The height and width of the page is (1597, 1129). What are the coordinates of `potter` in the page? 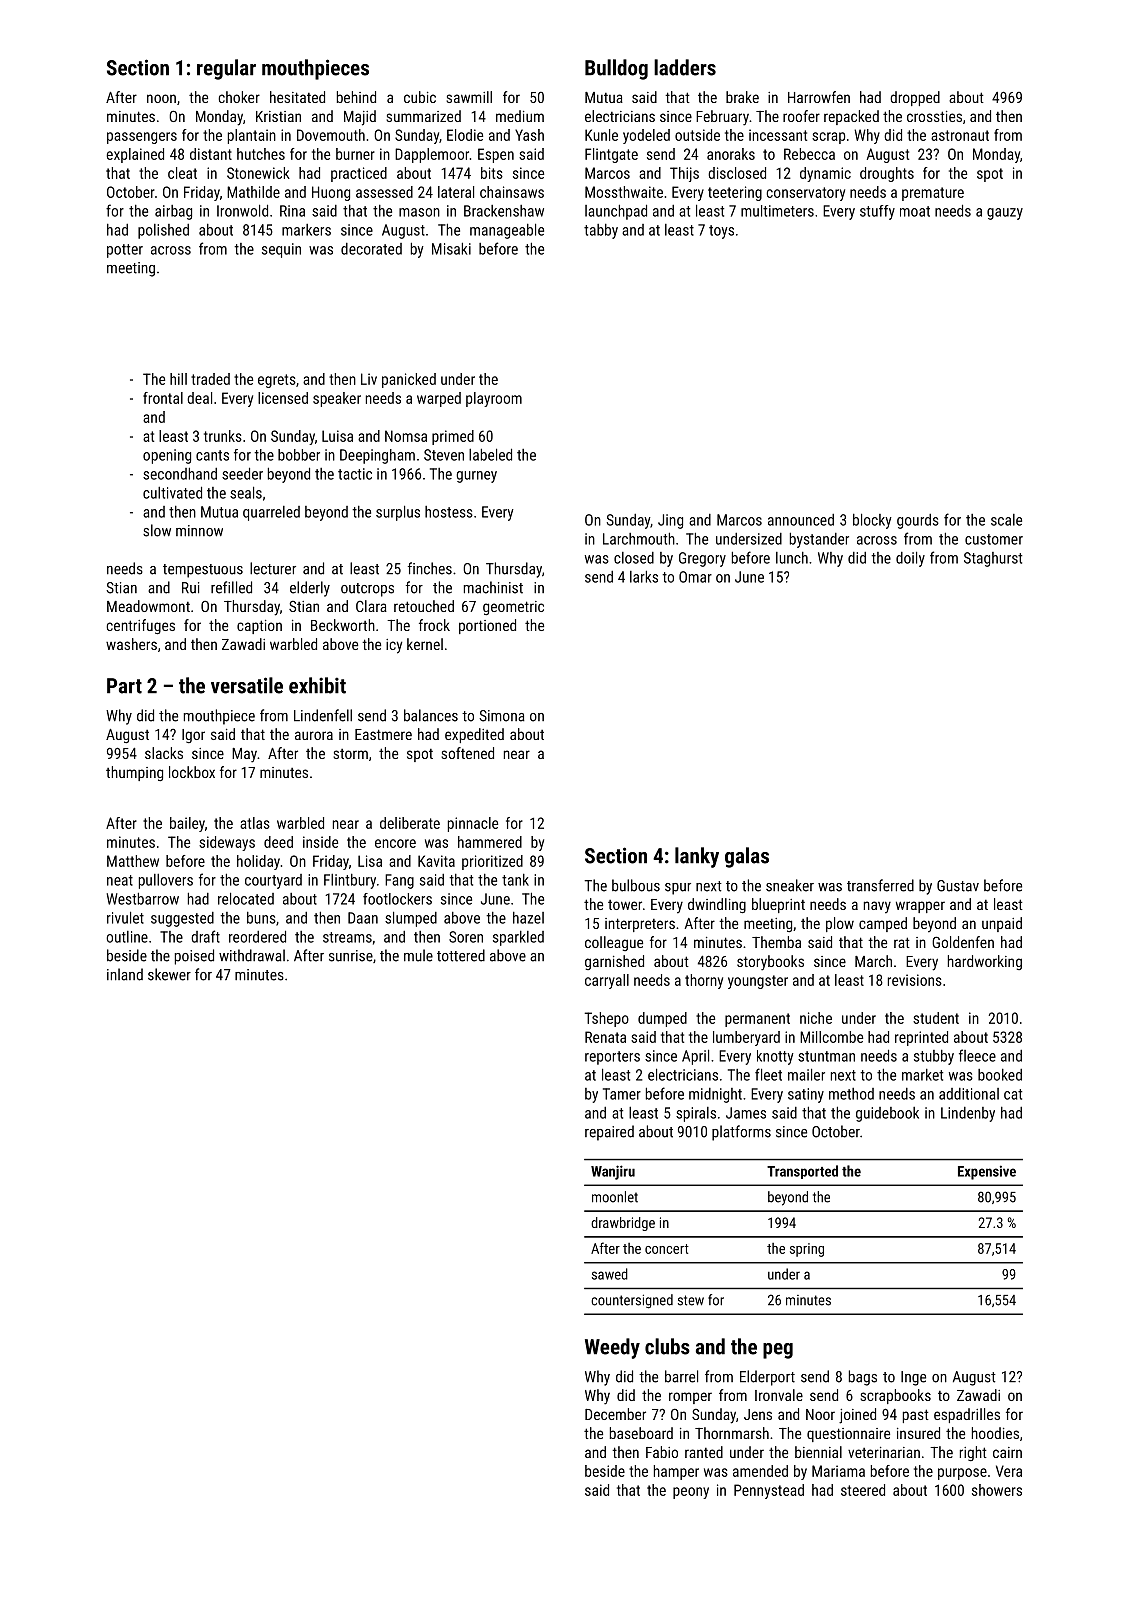 It's located at (125, 251).
